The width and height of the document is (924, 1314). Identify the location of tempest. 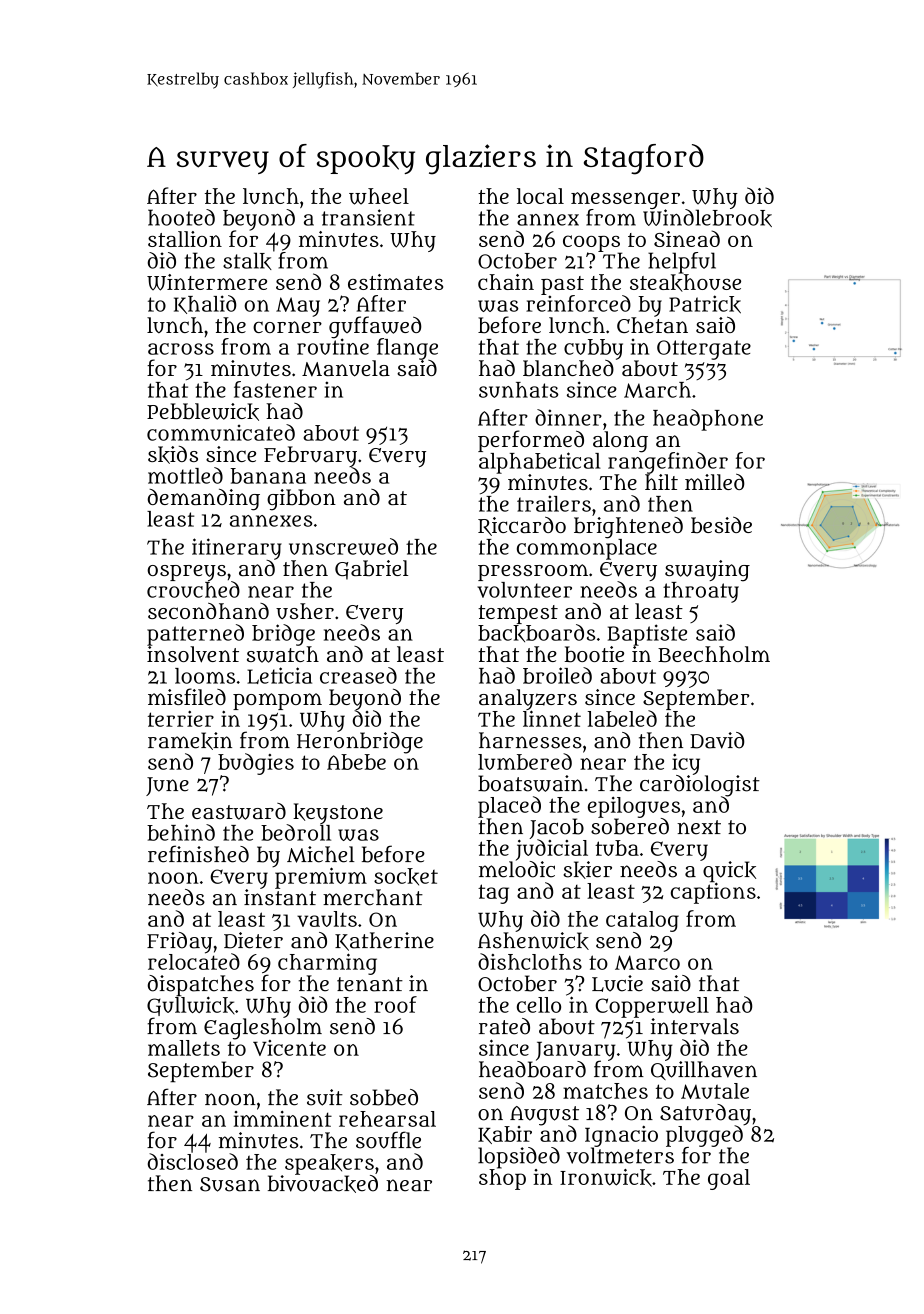
(518, 614).
